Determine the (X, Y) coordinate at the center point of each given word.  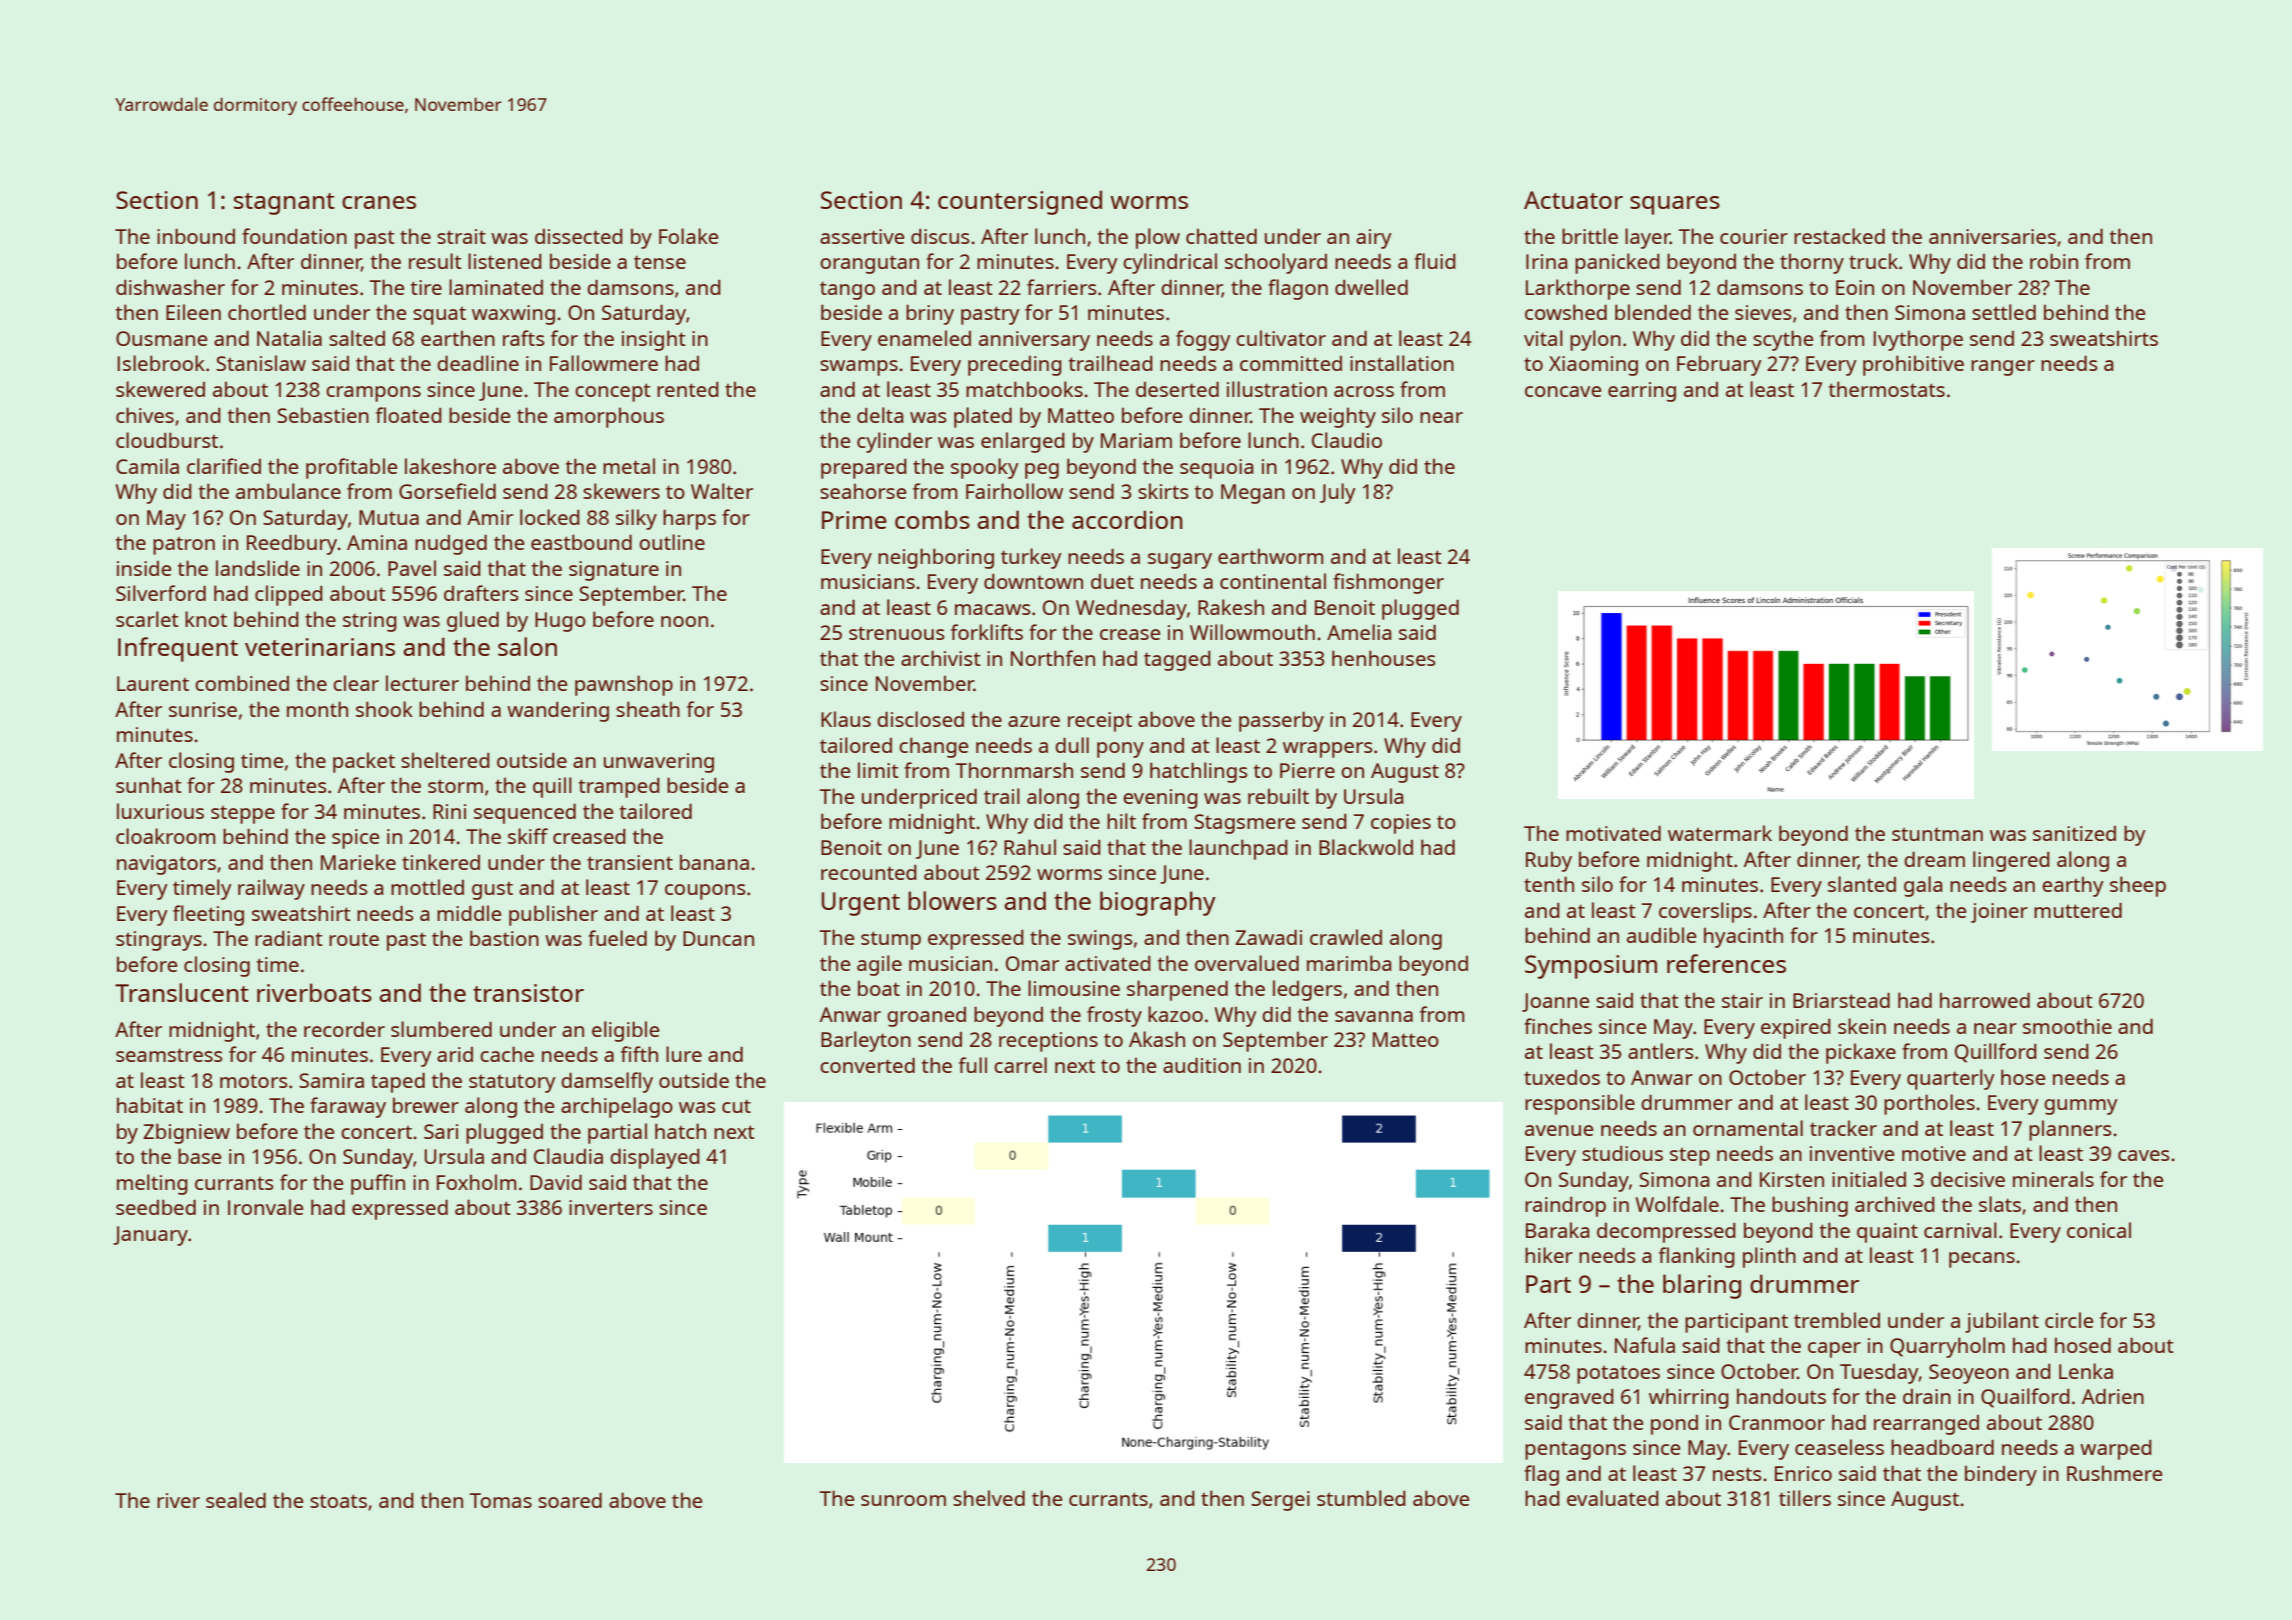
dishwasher (170, 287)
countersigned (1020, 202)
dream (1934, 859)
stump (891, 940)
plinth (1769, 1257)
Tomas (501, 1500)
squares (1675, 205)
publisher (553, 915)
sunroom (903, 1500)
